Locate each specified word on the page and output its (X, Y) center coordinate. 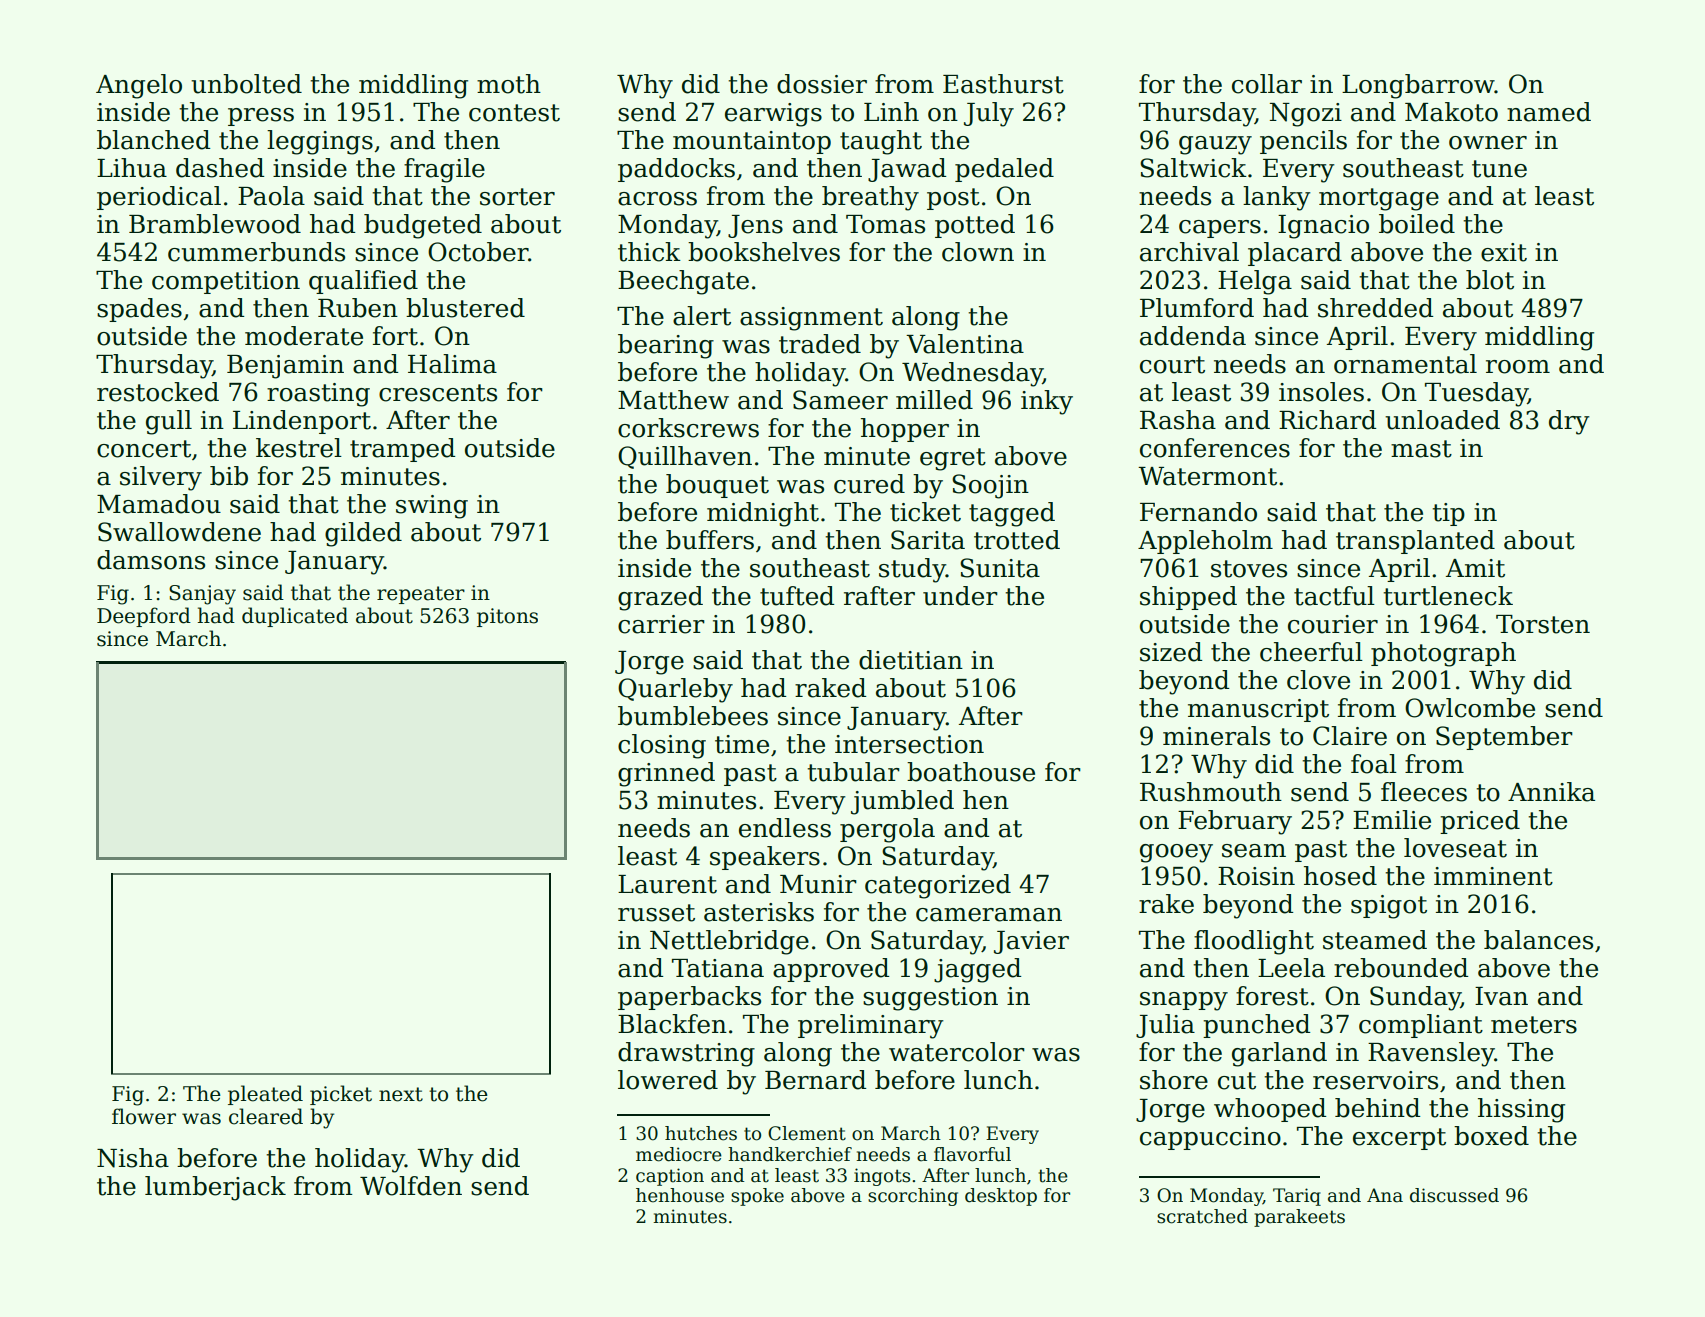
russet (656, 913)
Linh (891, 111)
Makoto (1451, 112)
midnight (763, 514)
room (1518, 367)
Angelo (139, 86)
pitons (507, 617)
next (401, 1094)
